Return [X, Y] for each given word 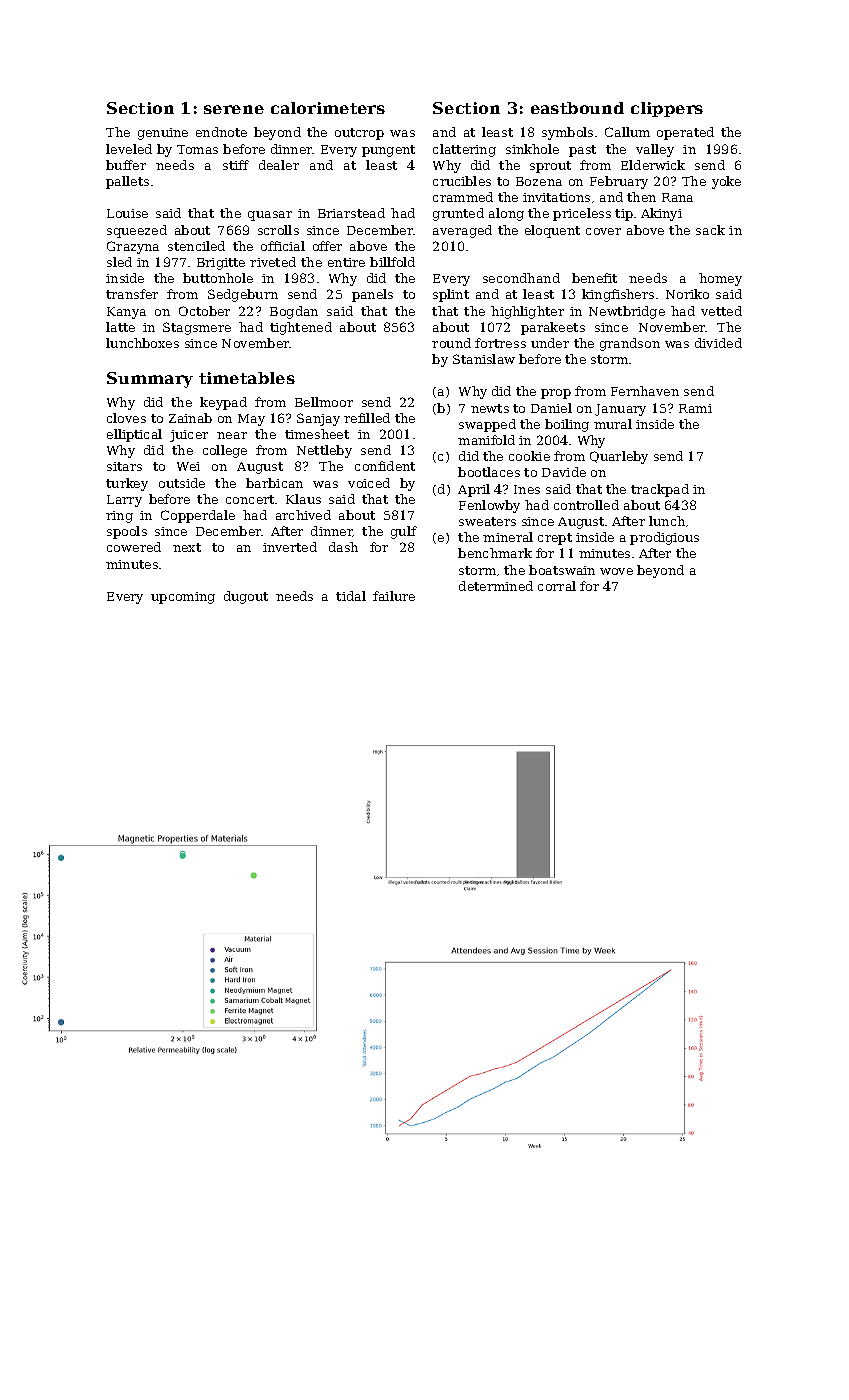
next [187, 547]
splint [451, 295]
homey [720, 279]
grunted [458, 214]
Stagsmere [197, 328]
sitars [124, 466]
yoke [726, 182]
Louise [127, 213]
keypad [223, 403]
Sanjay [318, 419]
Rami [695, 408]
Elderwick [653, 165]
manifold [486, 440]
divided [718, 343]
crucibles [462, 181]
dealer [279, 165]
